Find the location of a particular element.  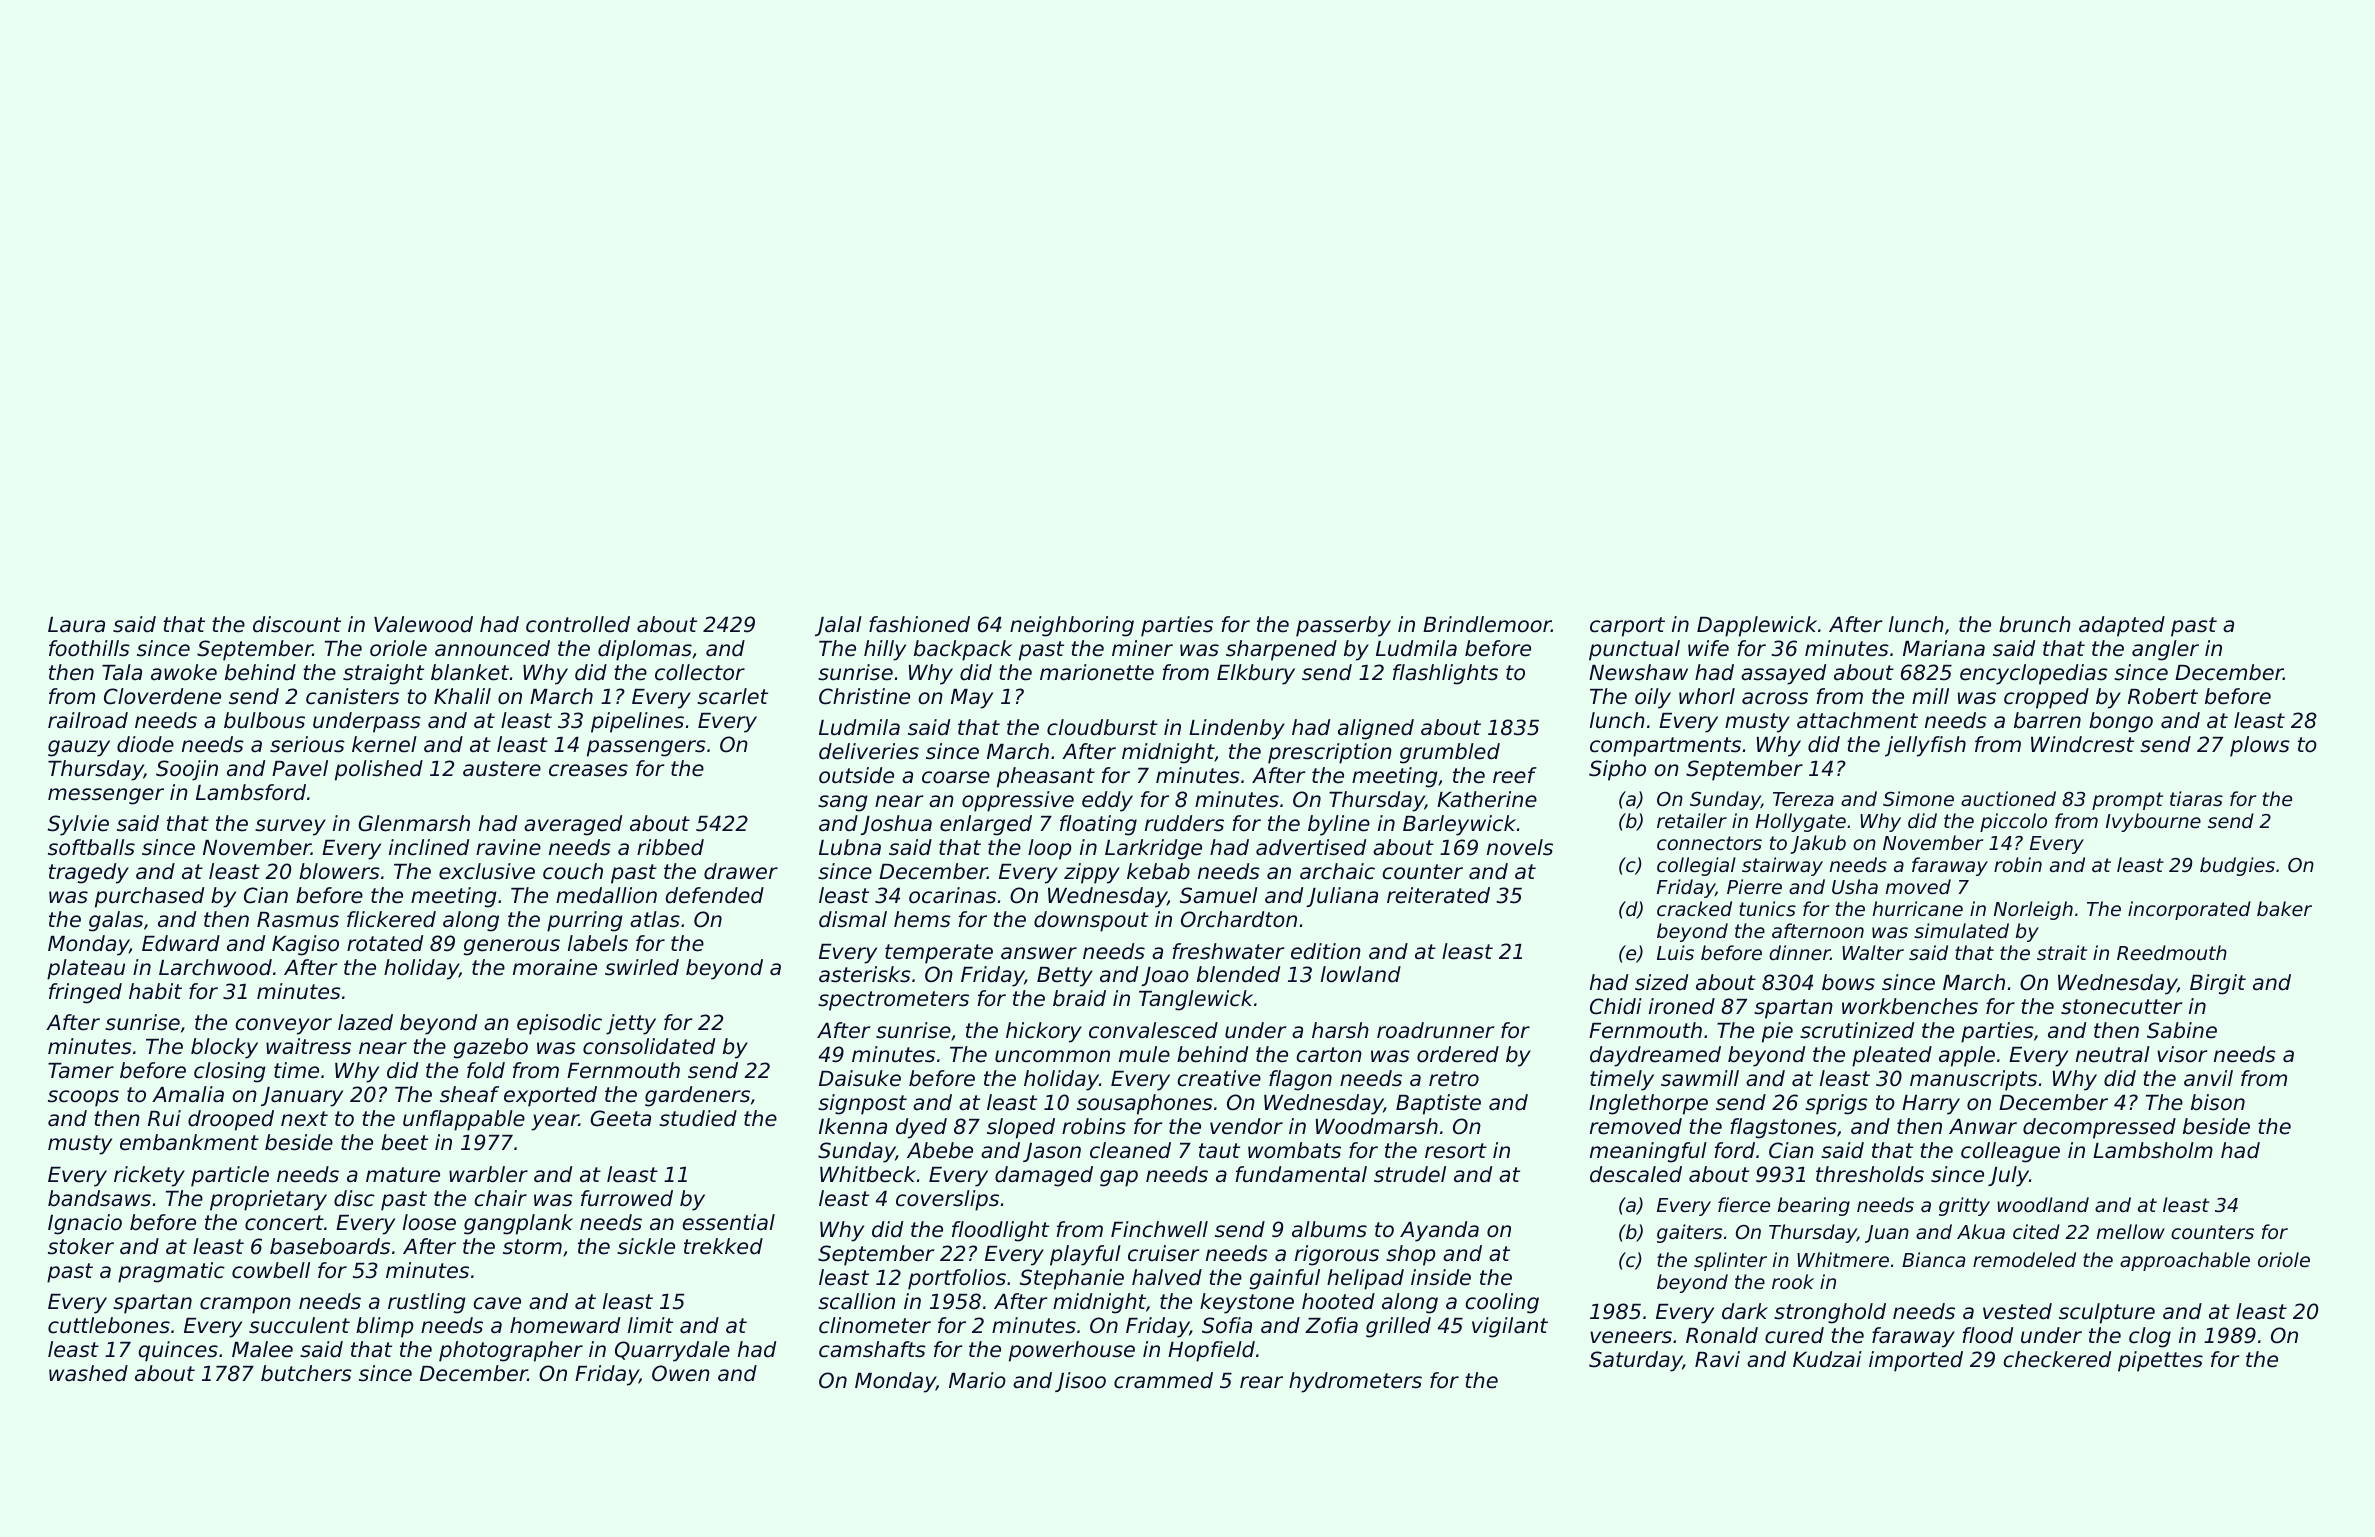

Birgit is located at coordinates (2218, 984).
